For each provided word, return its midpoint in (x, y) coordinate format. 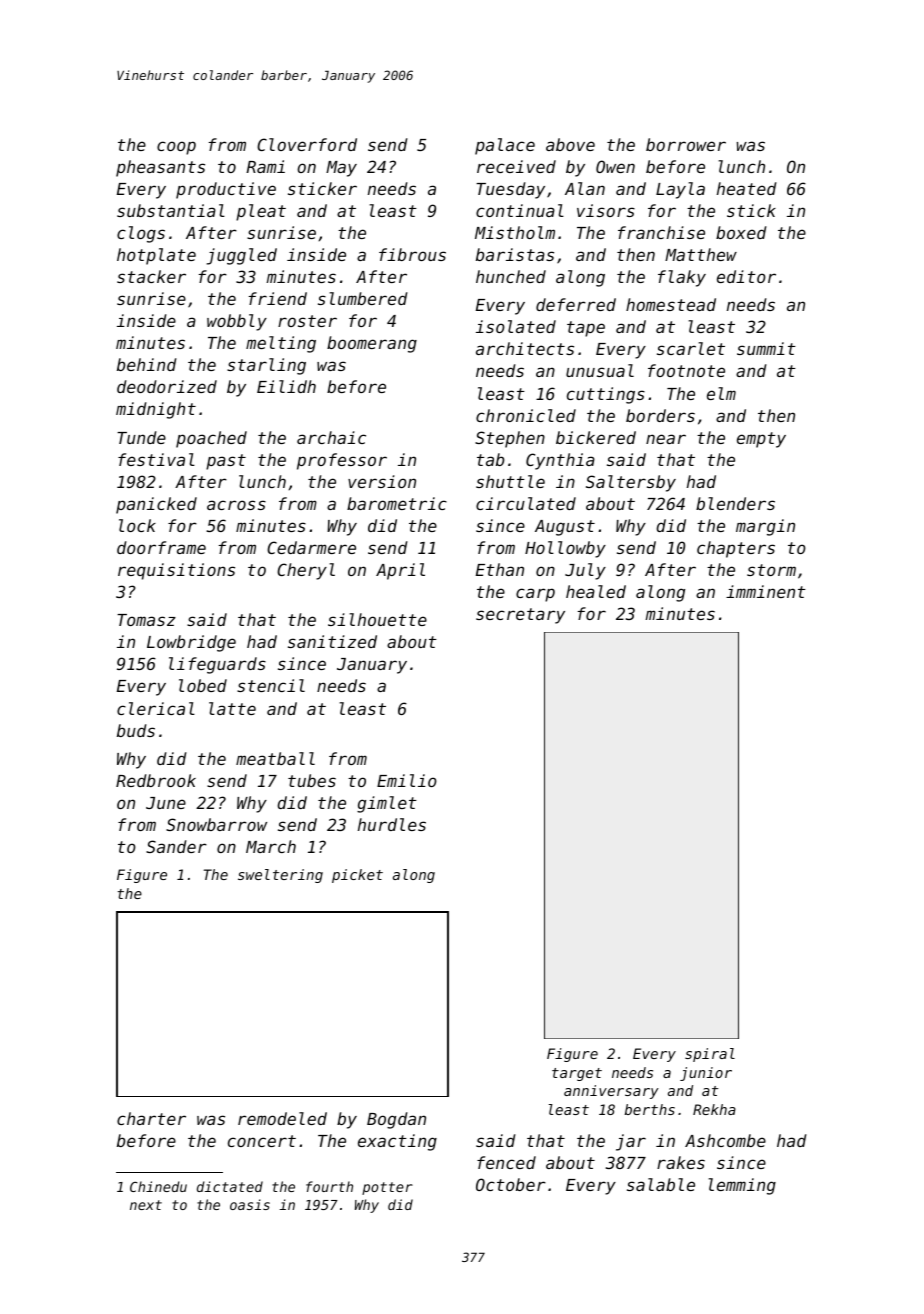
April (400, 571)
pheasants (160, 168)
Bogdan (396, 1120)
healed (596, 591)
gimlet (387, 804)
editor (746, 276)
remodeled (282, 1118)
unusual (600, 370)
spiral (710, 1055)
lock (137, 525)
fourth (329, 1186)
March (271, 846)
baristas (515, 254)
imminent (766, 591)
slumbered (363, 298)
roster (307, 321)
